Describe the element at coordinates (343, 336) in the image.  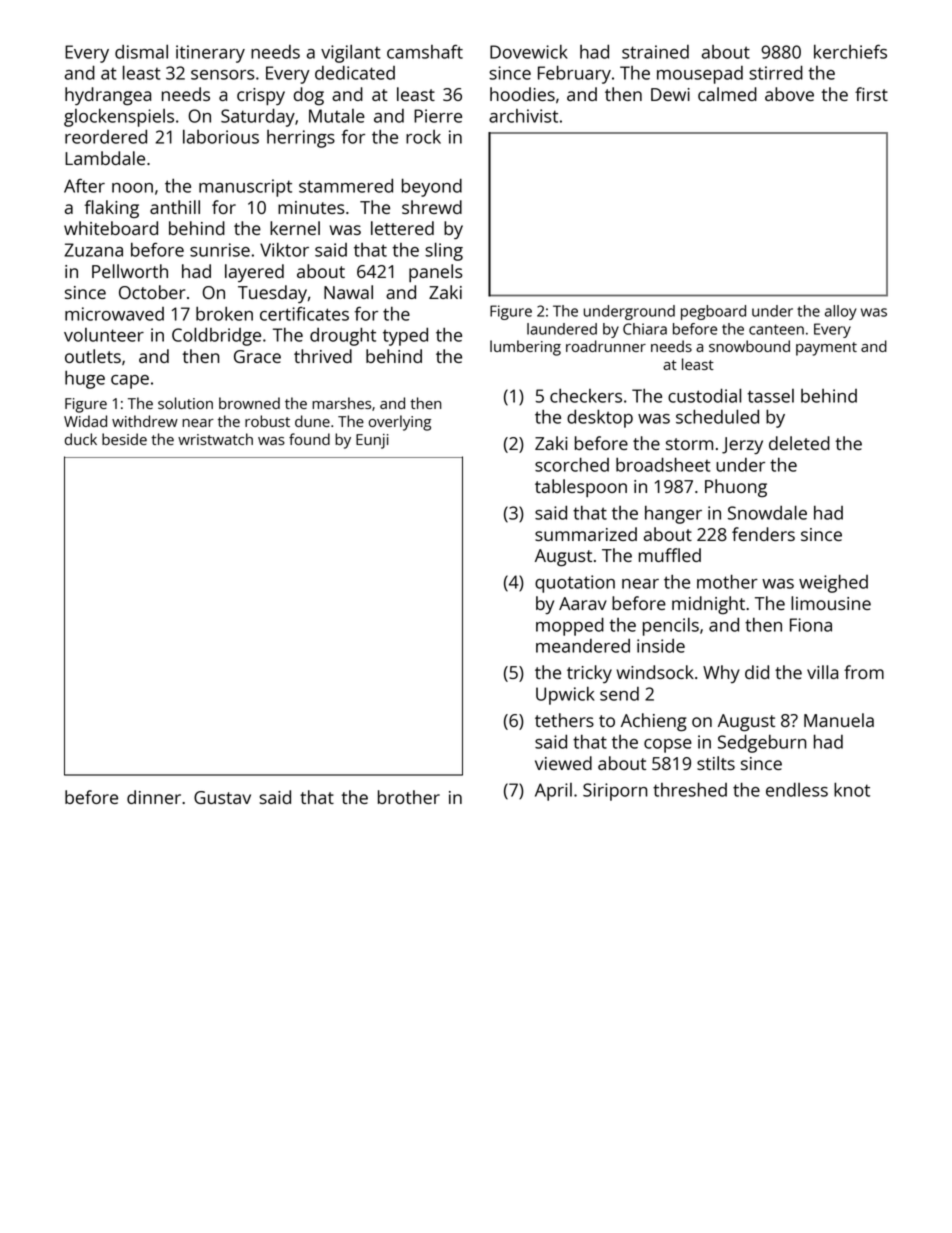
I see `drought` at that location.
